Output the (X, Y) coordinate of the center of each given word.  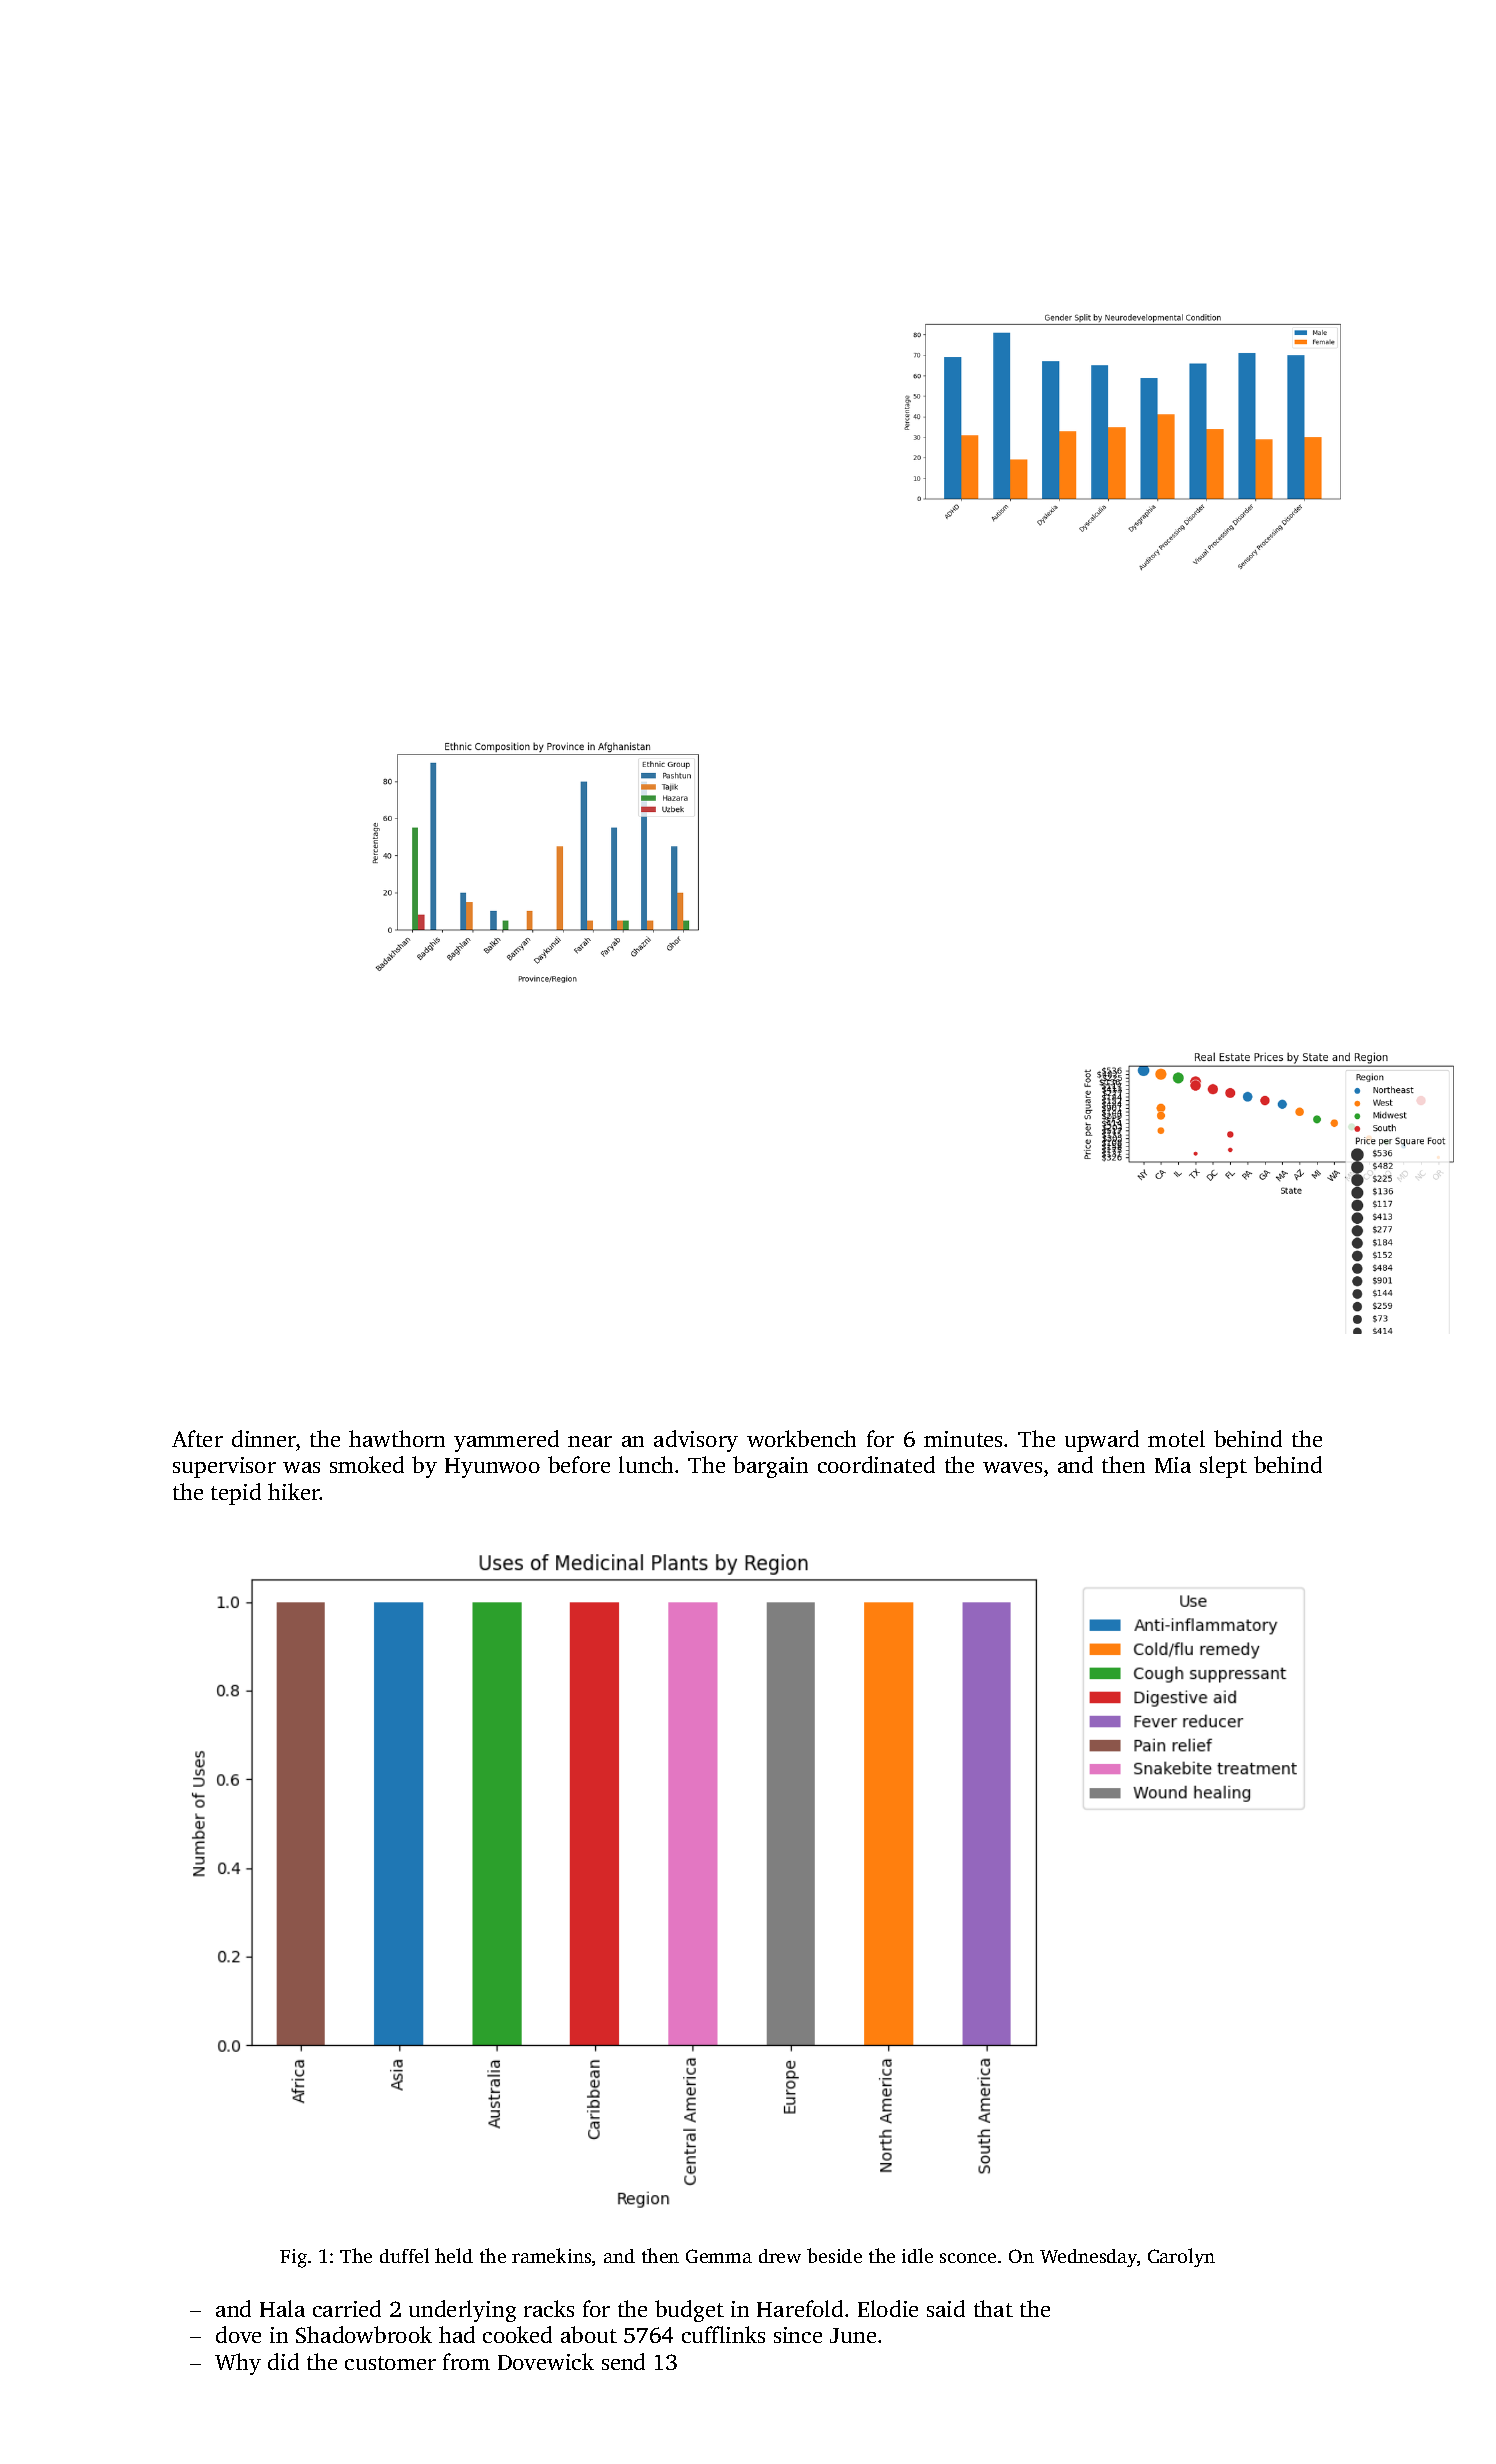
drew (780, 2256)
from (466, 2361)
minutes (963, 1439)
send (623, 2361)
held (454, 2255)
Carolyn (1181, 2257)
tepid (236, 1494)
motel (1176, 1438)
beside (834, 2255)
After (197, 1438)
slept (1223, 1467)
